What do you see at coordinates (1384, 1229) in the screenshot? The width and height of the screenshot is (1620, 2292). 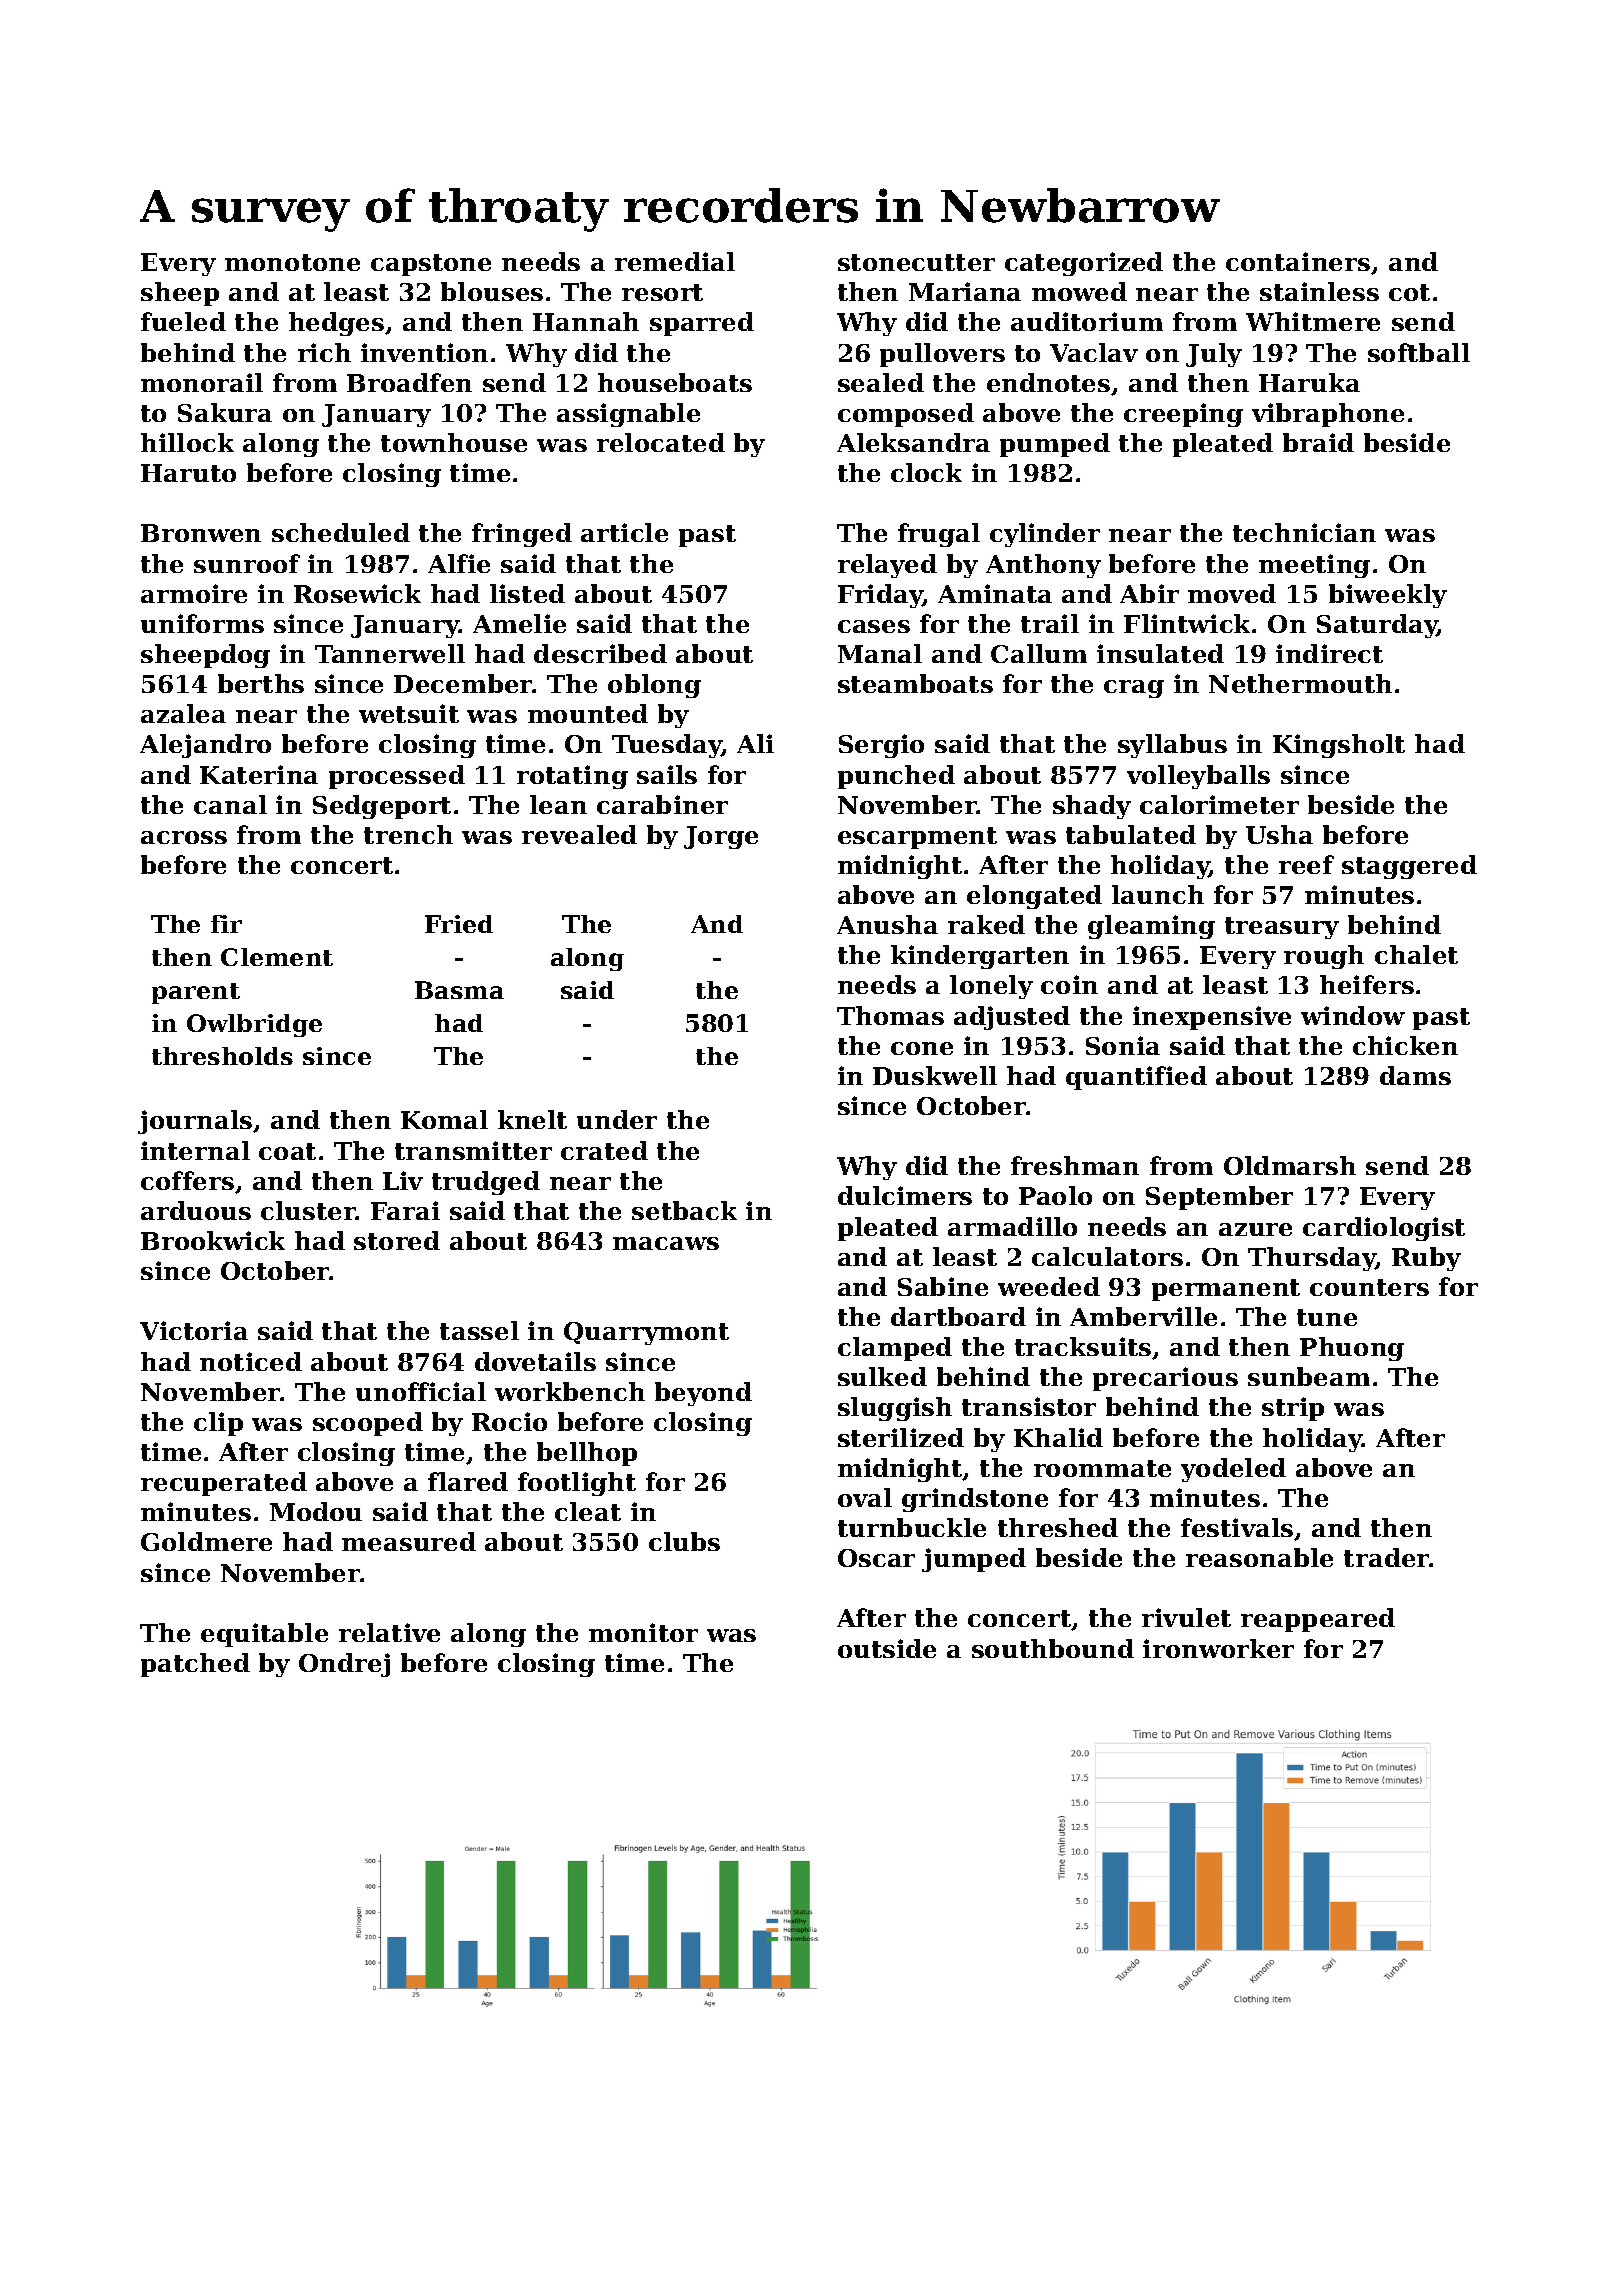 I see `cardiologist` at bounding box center [1384, 1229].
